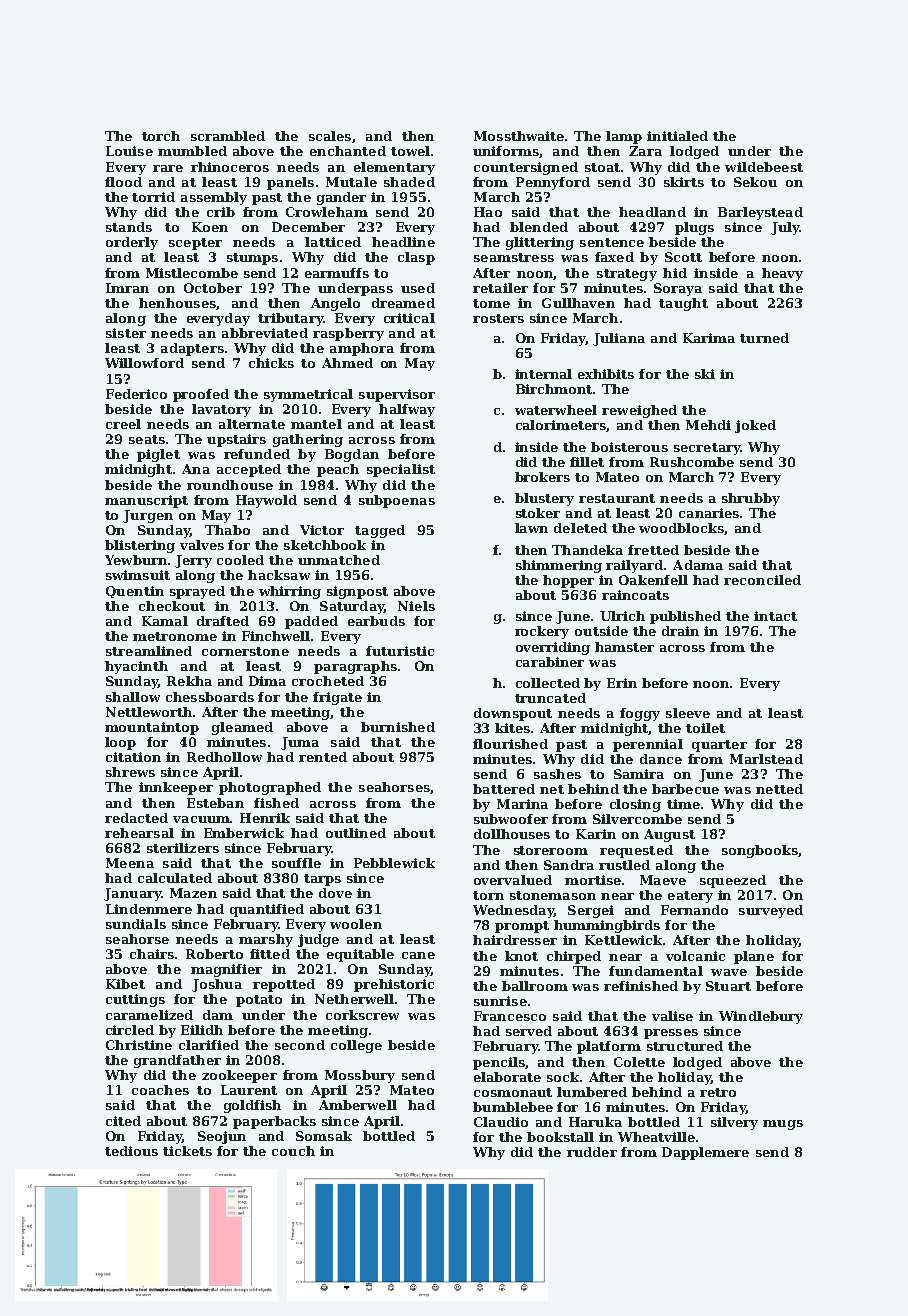 Image resolution: width=908 pixels, height=1316 pixels. I want to click on couch, so click(293, 1151).
